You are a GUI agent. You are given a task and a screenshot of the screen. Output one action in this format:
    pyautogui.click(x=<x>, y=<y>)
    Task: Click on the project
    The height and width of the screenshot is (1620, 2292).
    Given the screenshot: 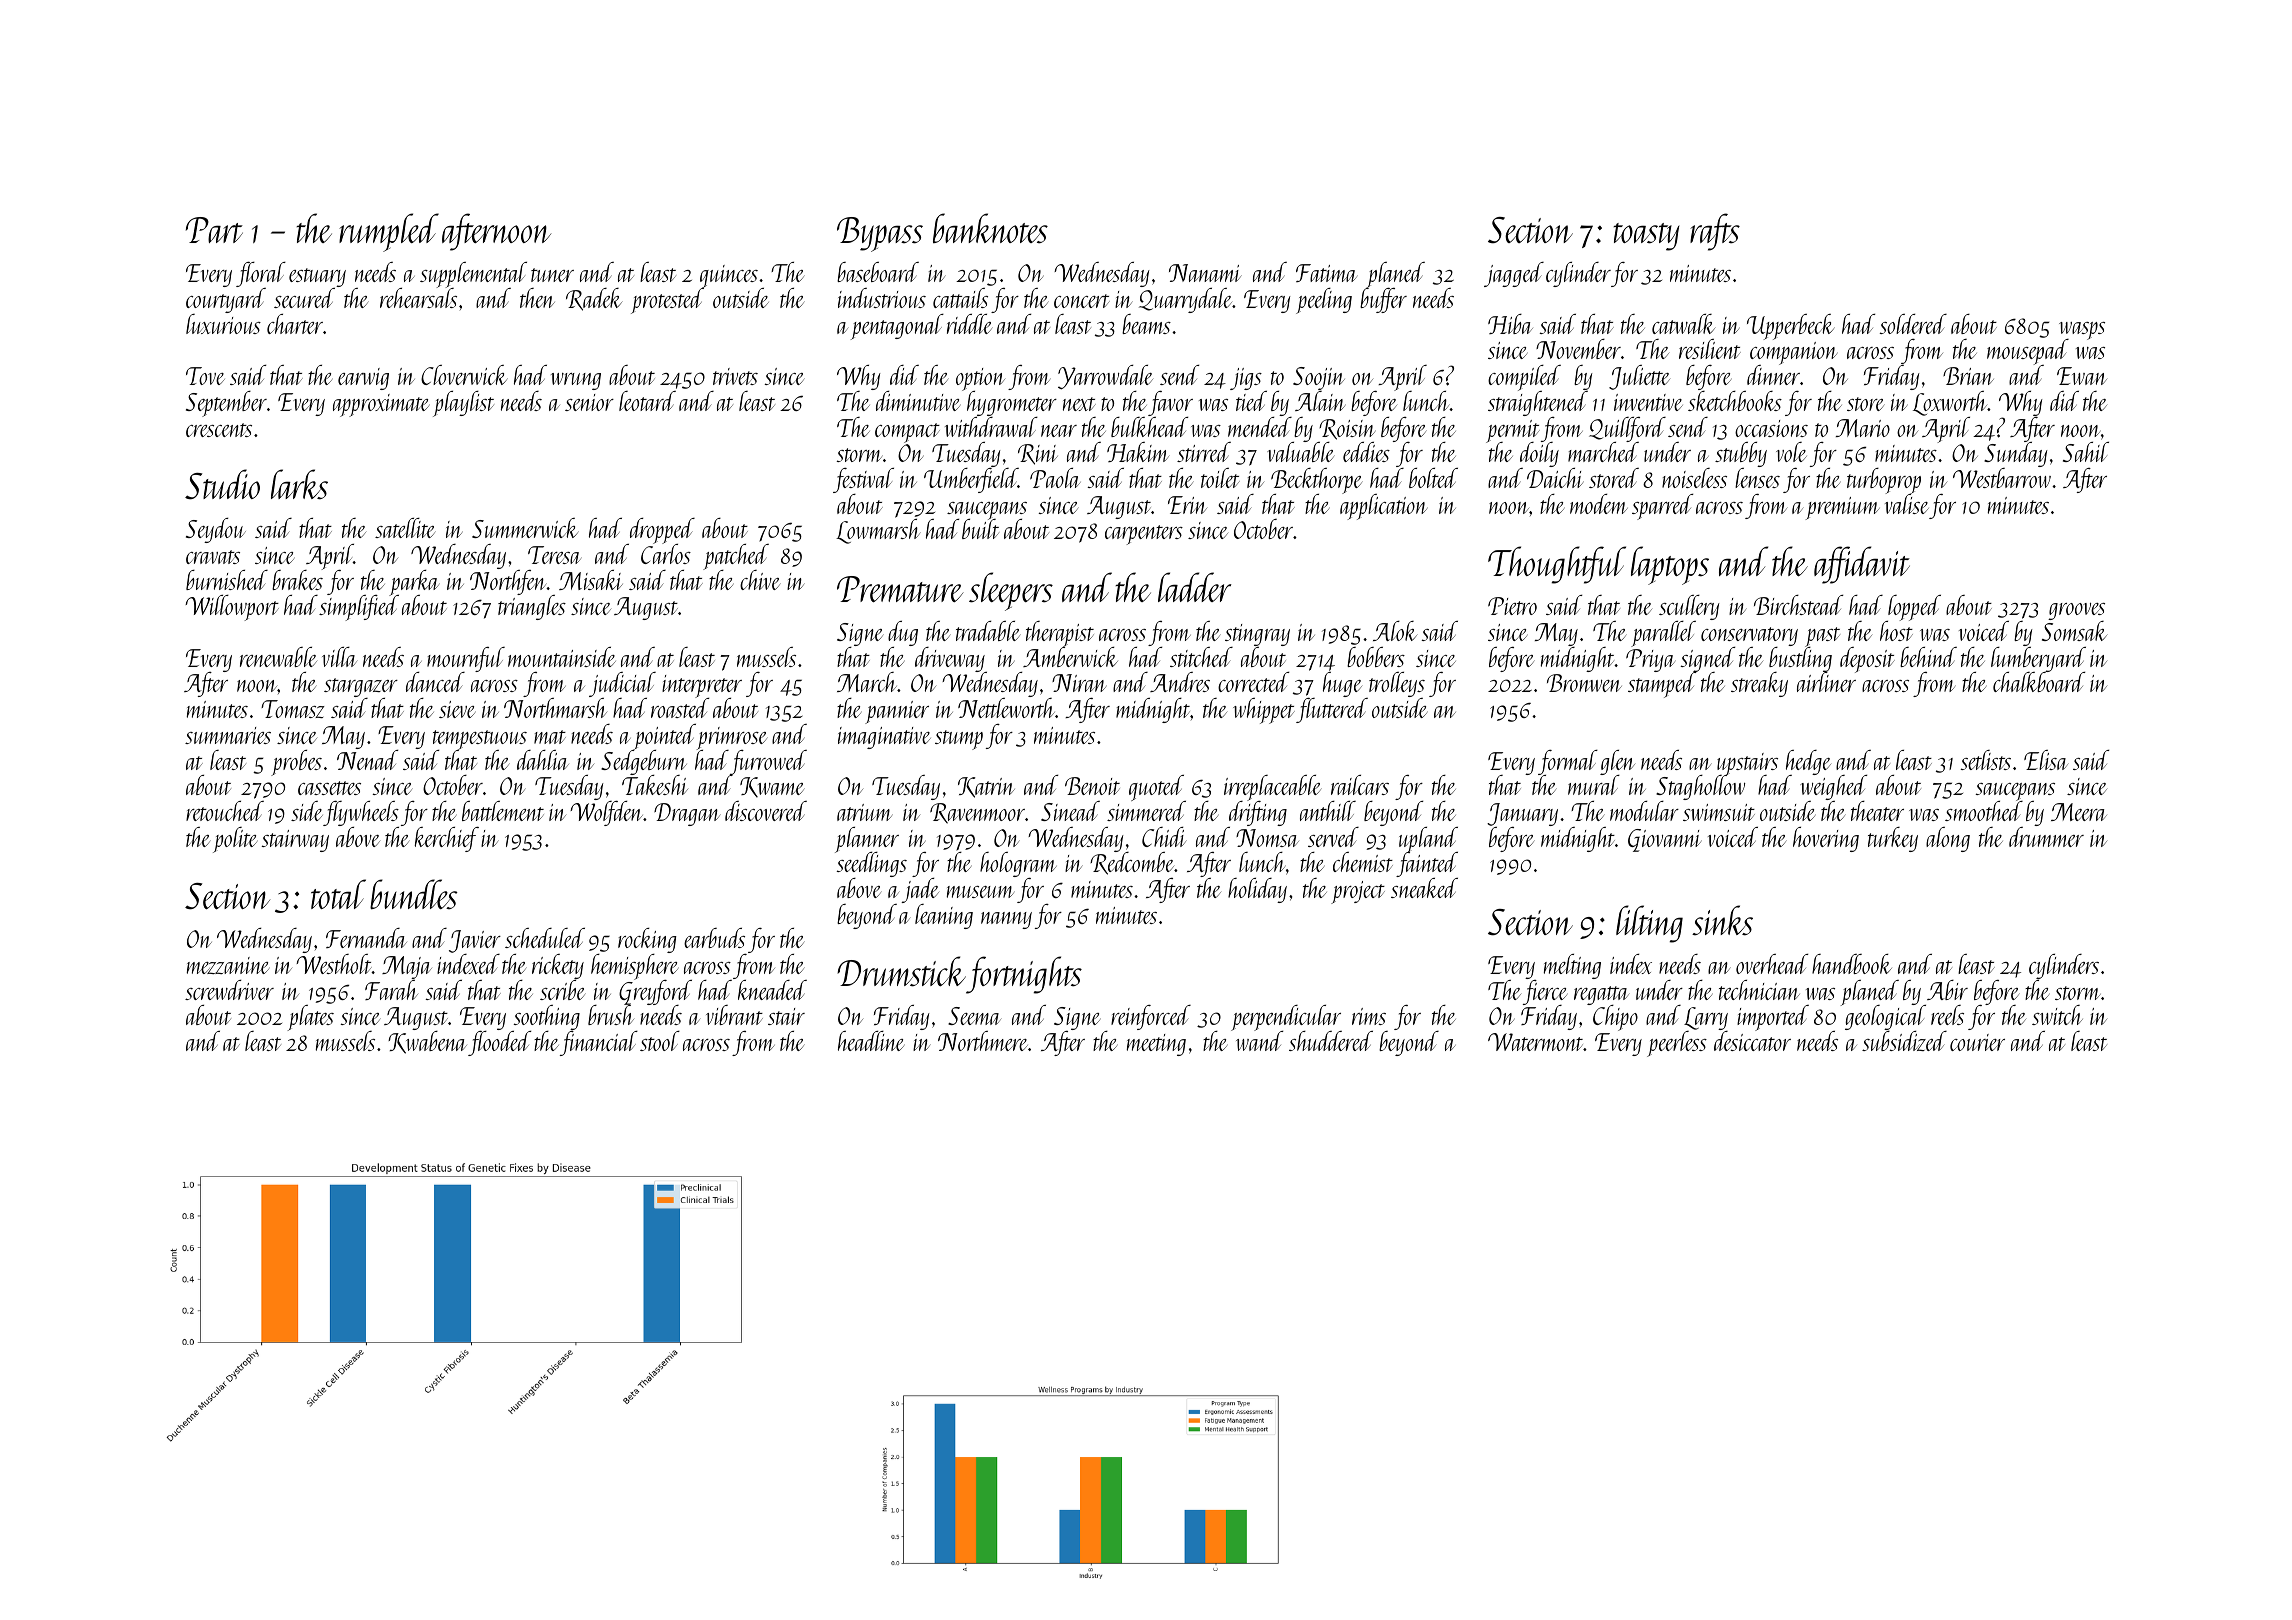 What is the action you would take?
    pyautogui.click(x=1358, y=892)
